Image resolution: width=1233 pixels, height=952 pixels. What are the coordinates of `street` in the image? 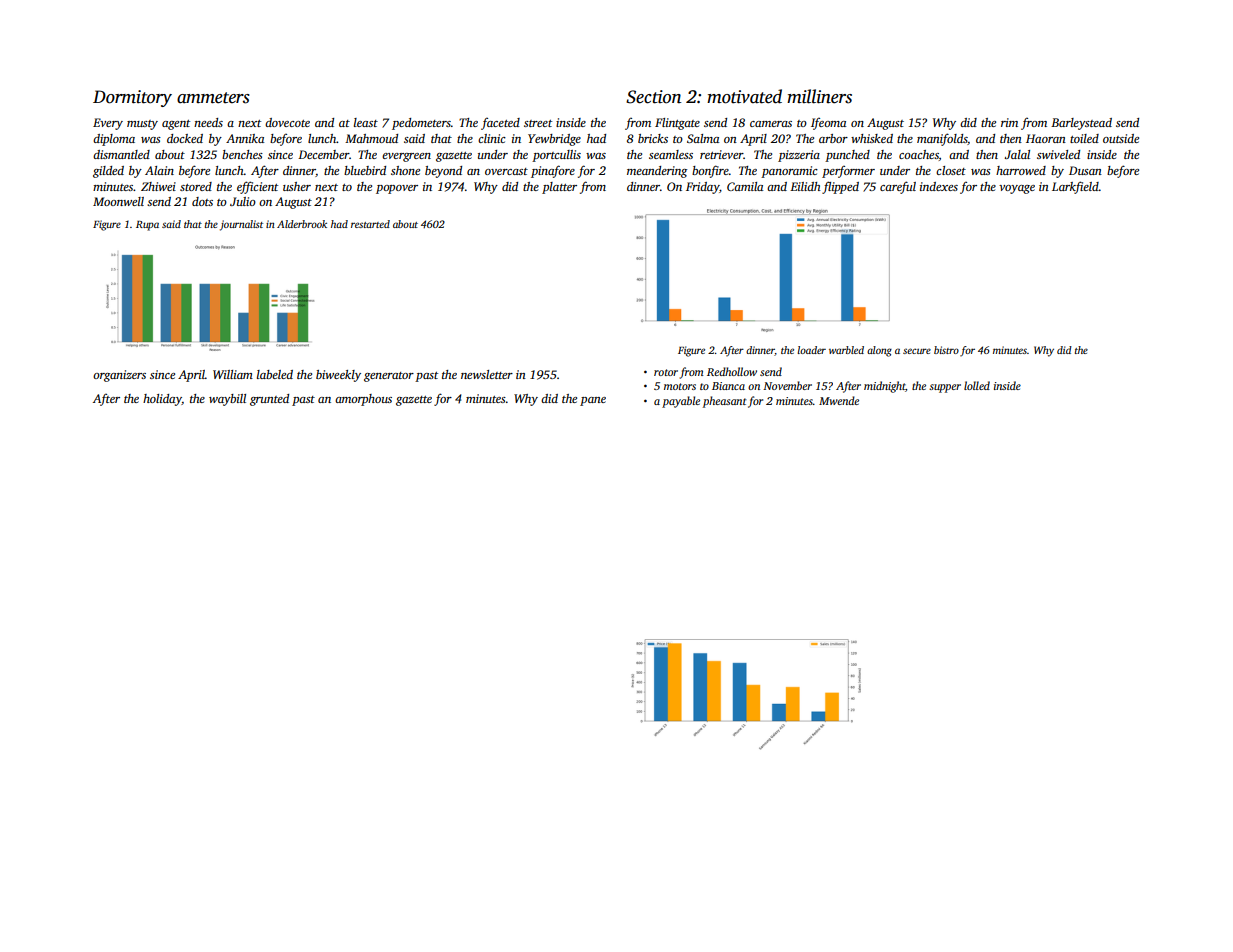 It's located at (538, 123).
